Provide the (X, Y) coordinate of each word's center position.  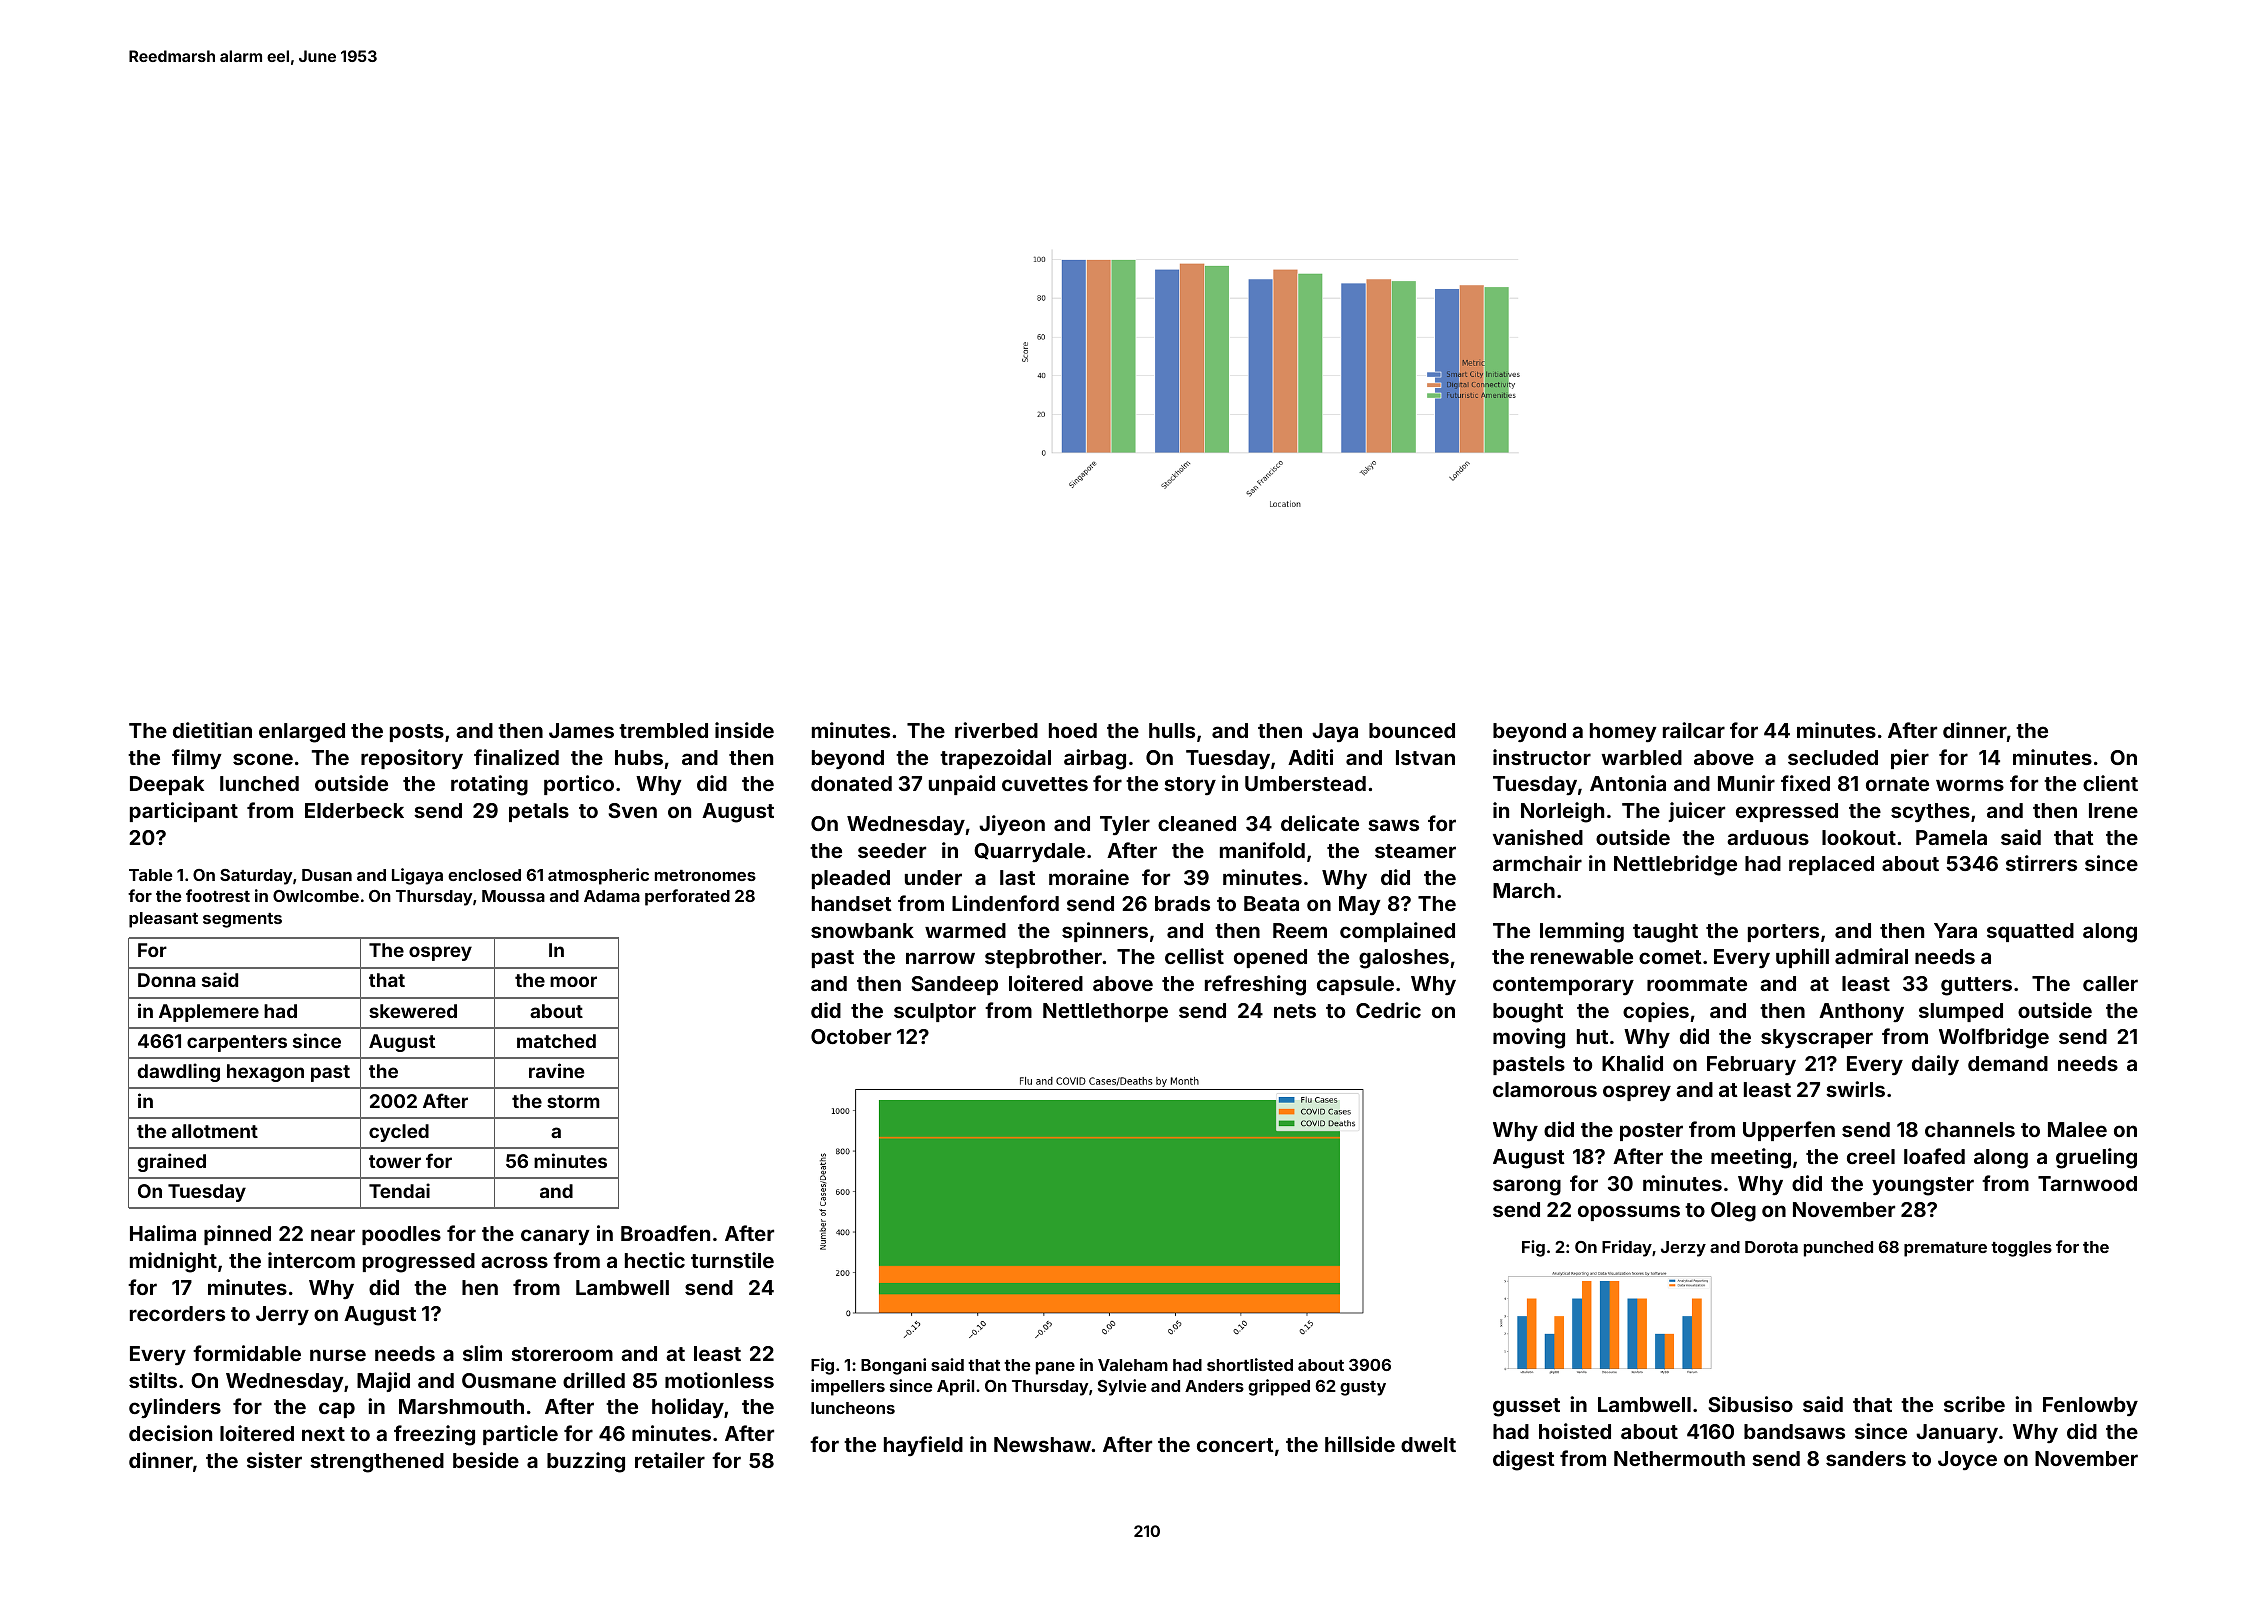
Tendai (399, 1190)
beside (486, 1460)
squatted (2030, 932)
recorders (177, 1313)
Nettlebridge (1675, 865)
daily (1935, 1065)
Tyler (1125, 825)
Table (150, 875)
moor (573, 981)
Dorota (1771, 1247)
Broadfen (665, 1233)
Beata (1271, 903)
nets (1295, 1011)
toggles (2021, 1249)
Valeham (1133, 1365)
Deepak (167, 785)
